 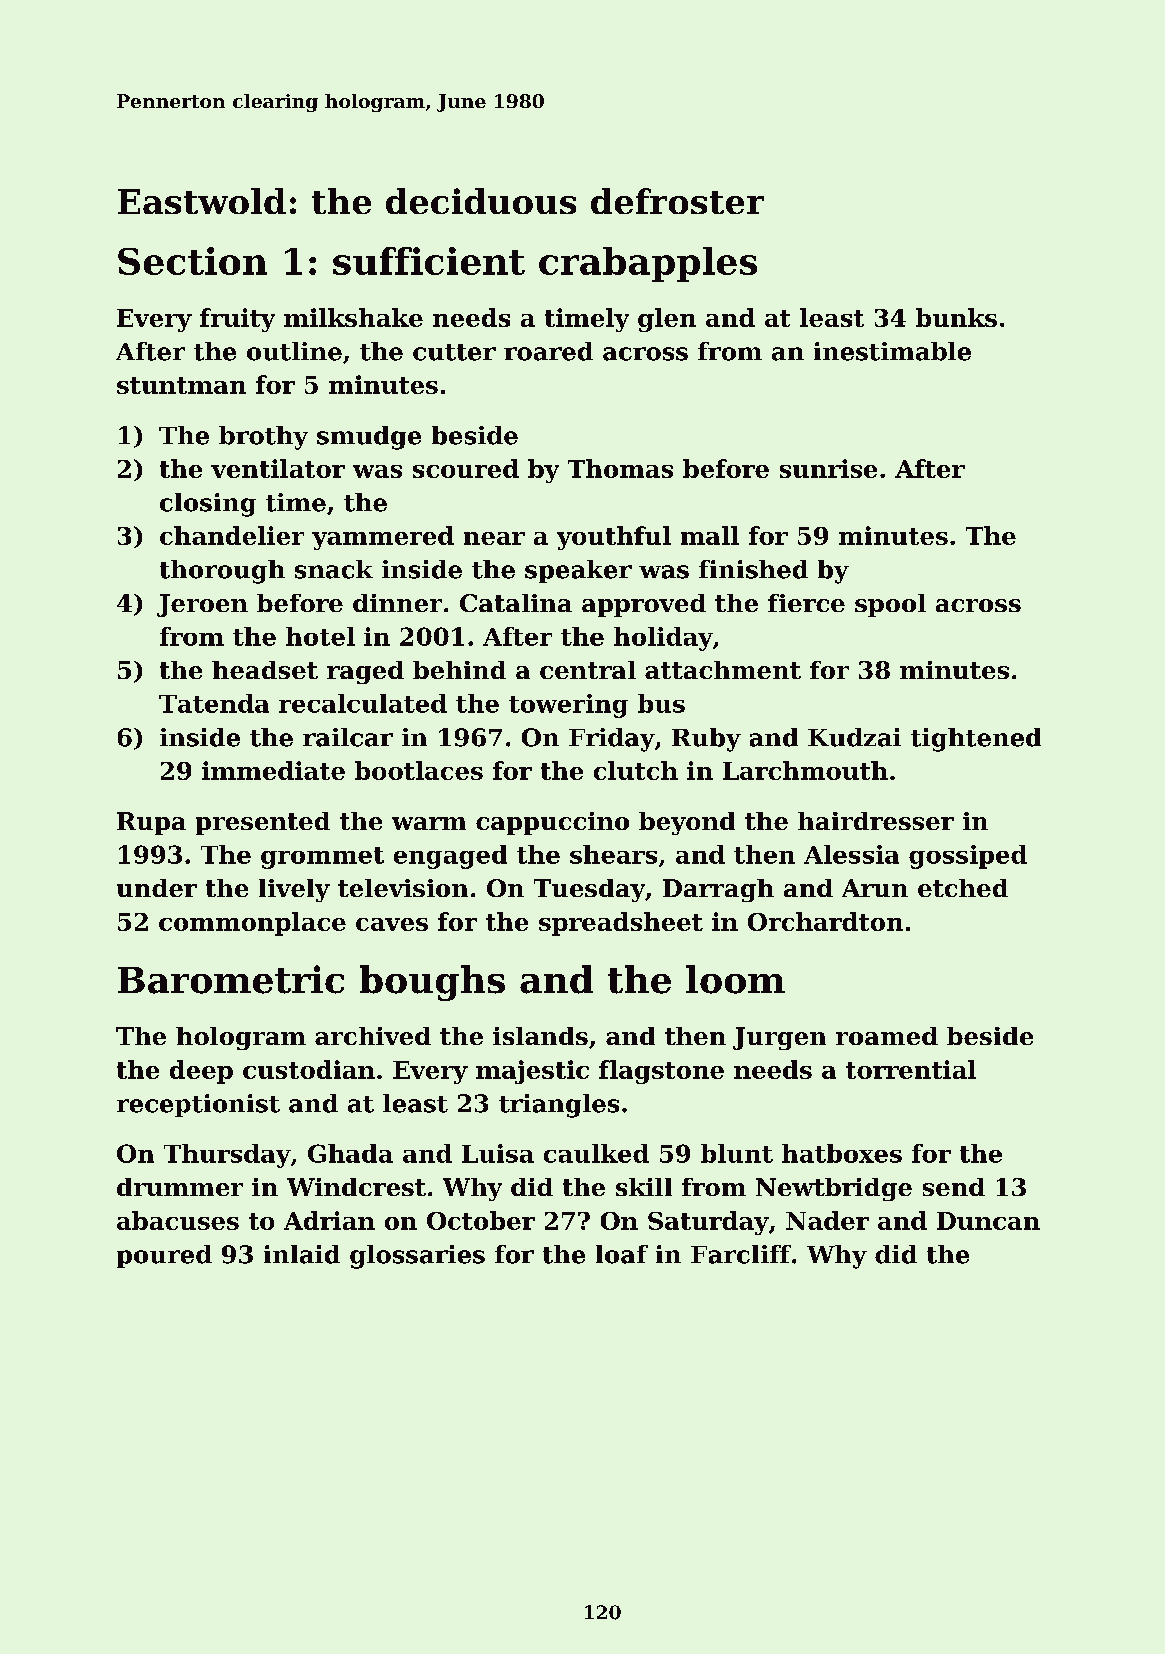 I want to click on Section, so click(x=192, y=261).
